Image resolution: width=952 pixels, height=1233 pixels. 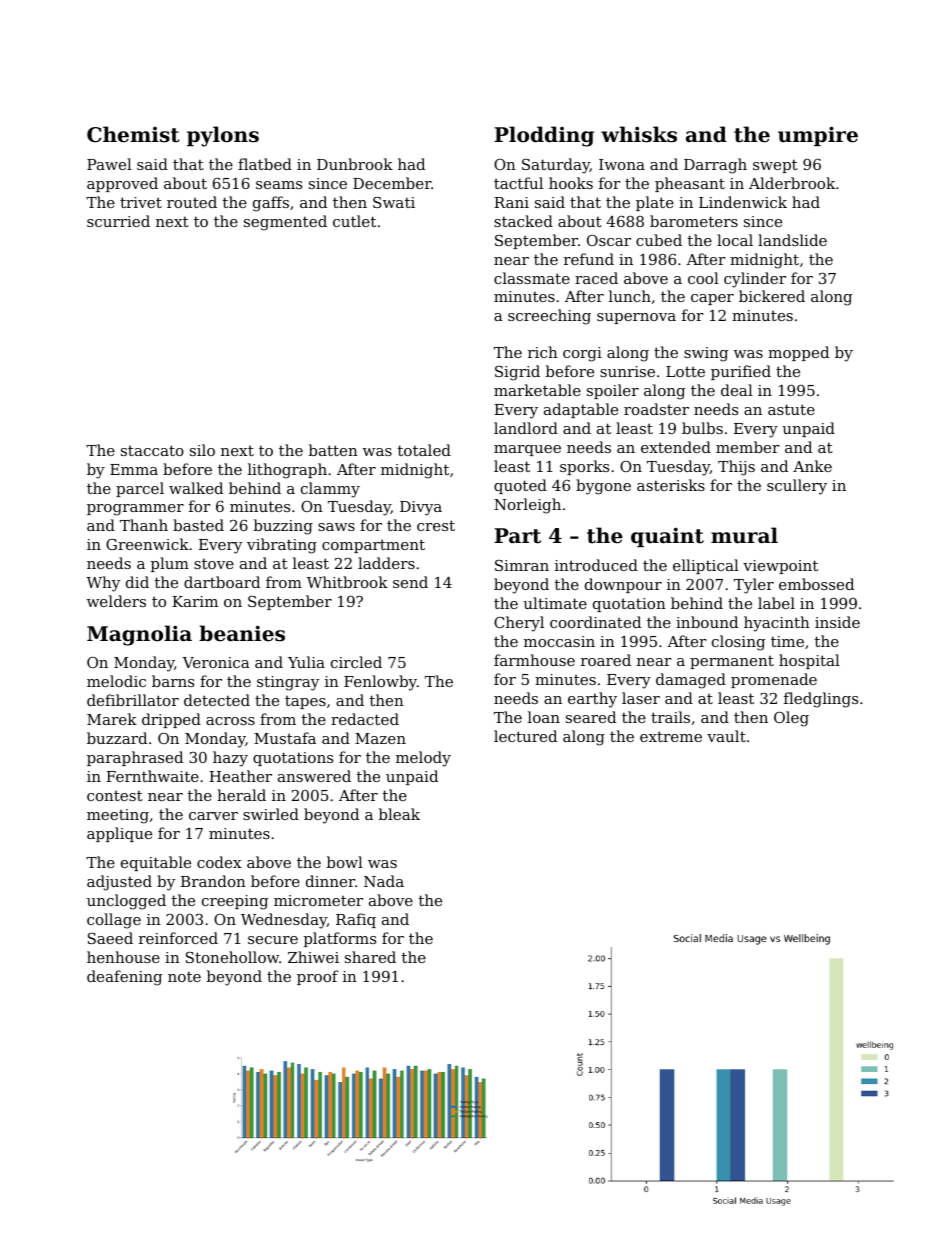 I want to click on cutlet, so click(x=354, y=221).
